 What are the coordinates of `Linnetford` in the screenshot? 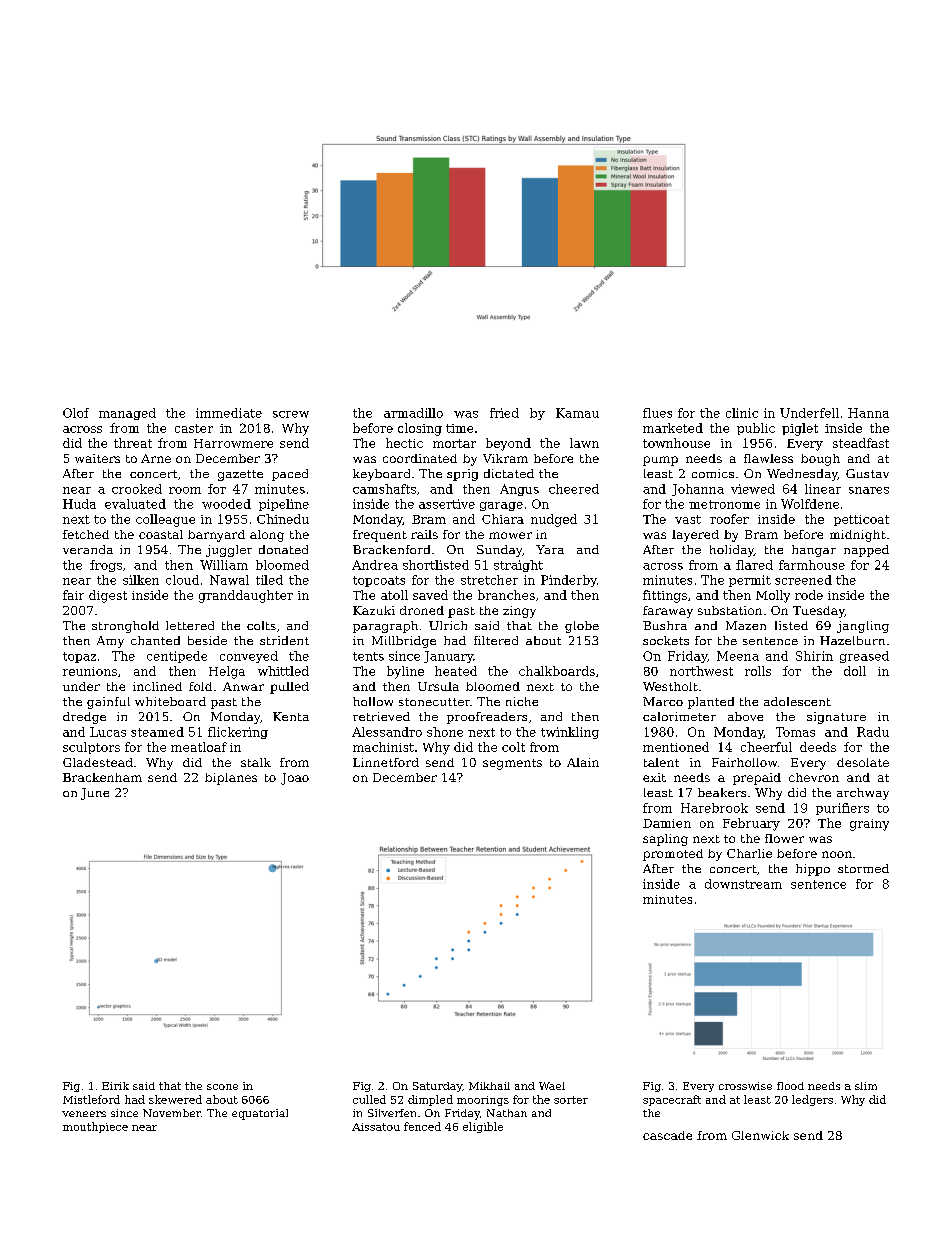 It's located at (386, 762).
